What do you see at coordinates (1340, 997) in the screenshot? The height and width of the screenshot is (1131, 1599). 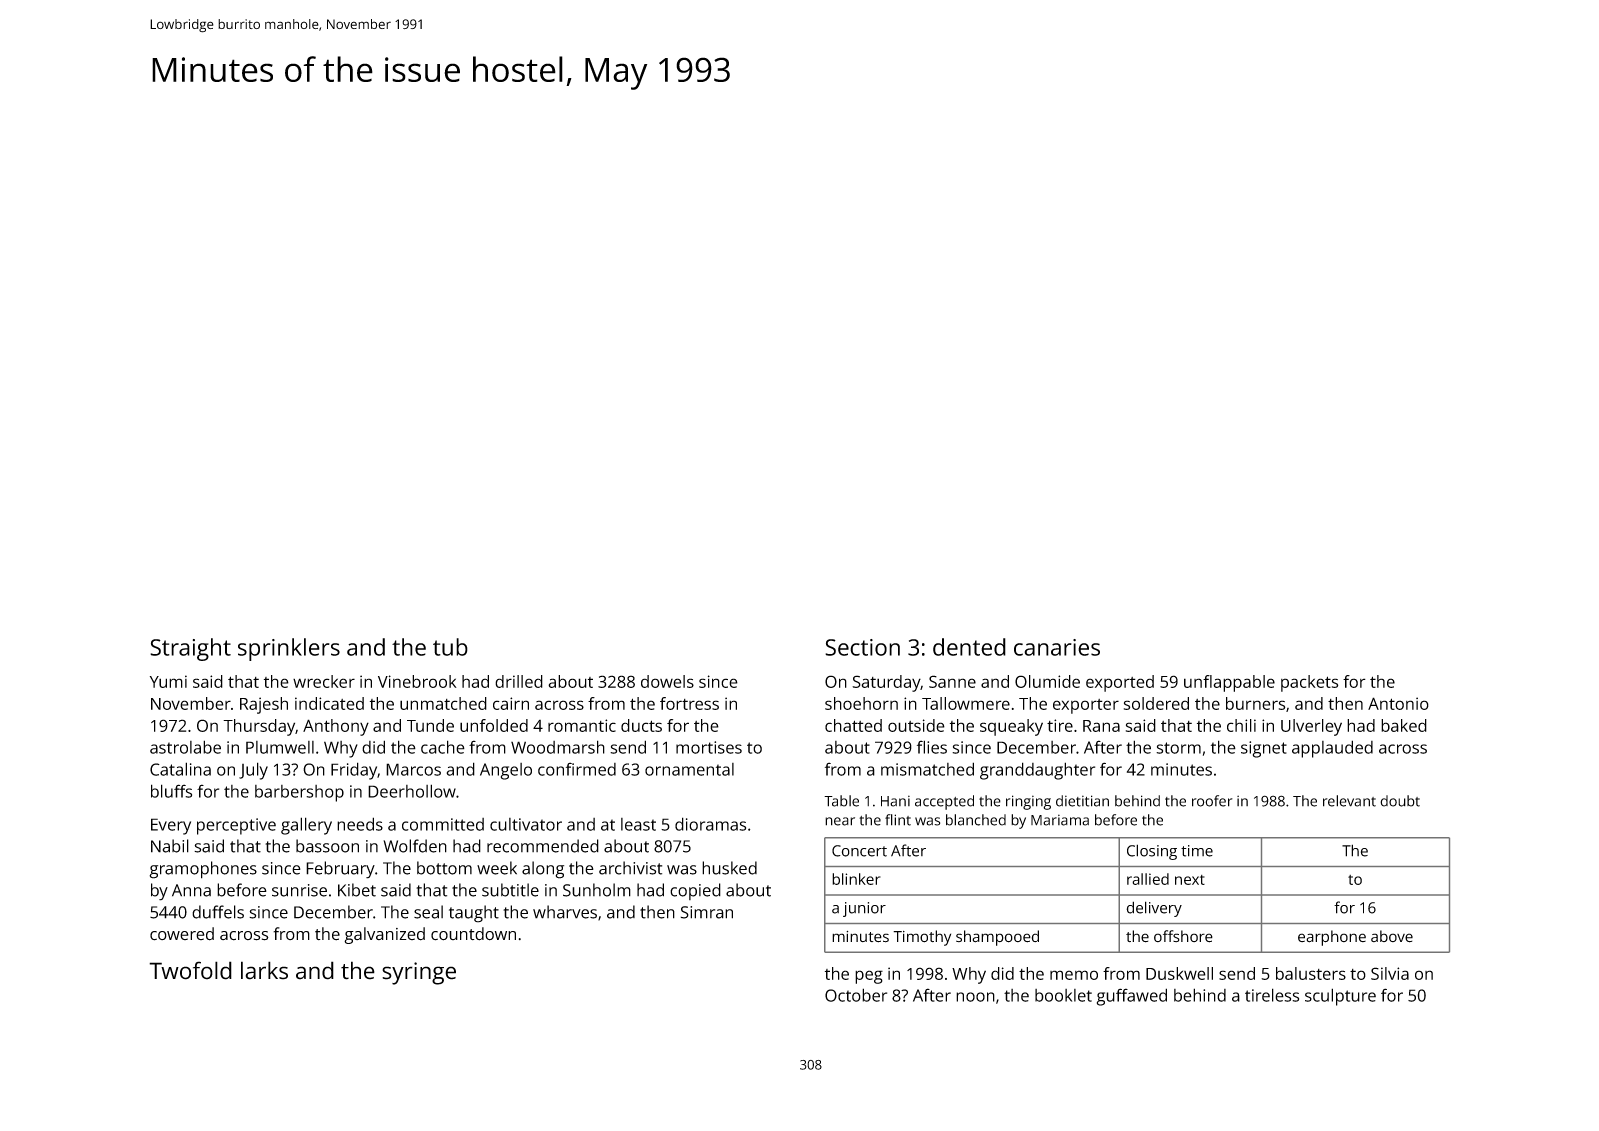 I see `sculpture` at bounding box center [1340, 997].
